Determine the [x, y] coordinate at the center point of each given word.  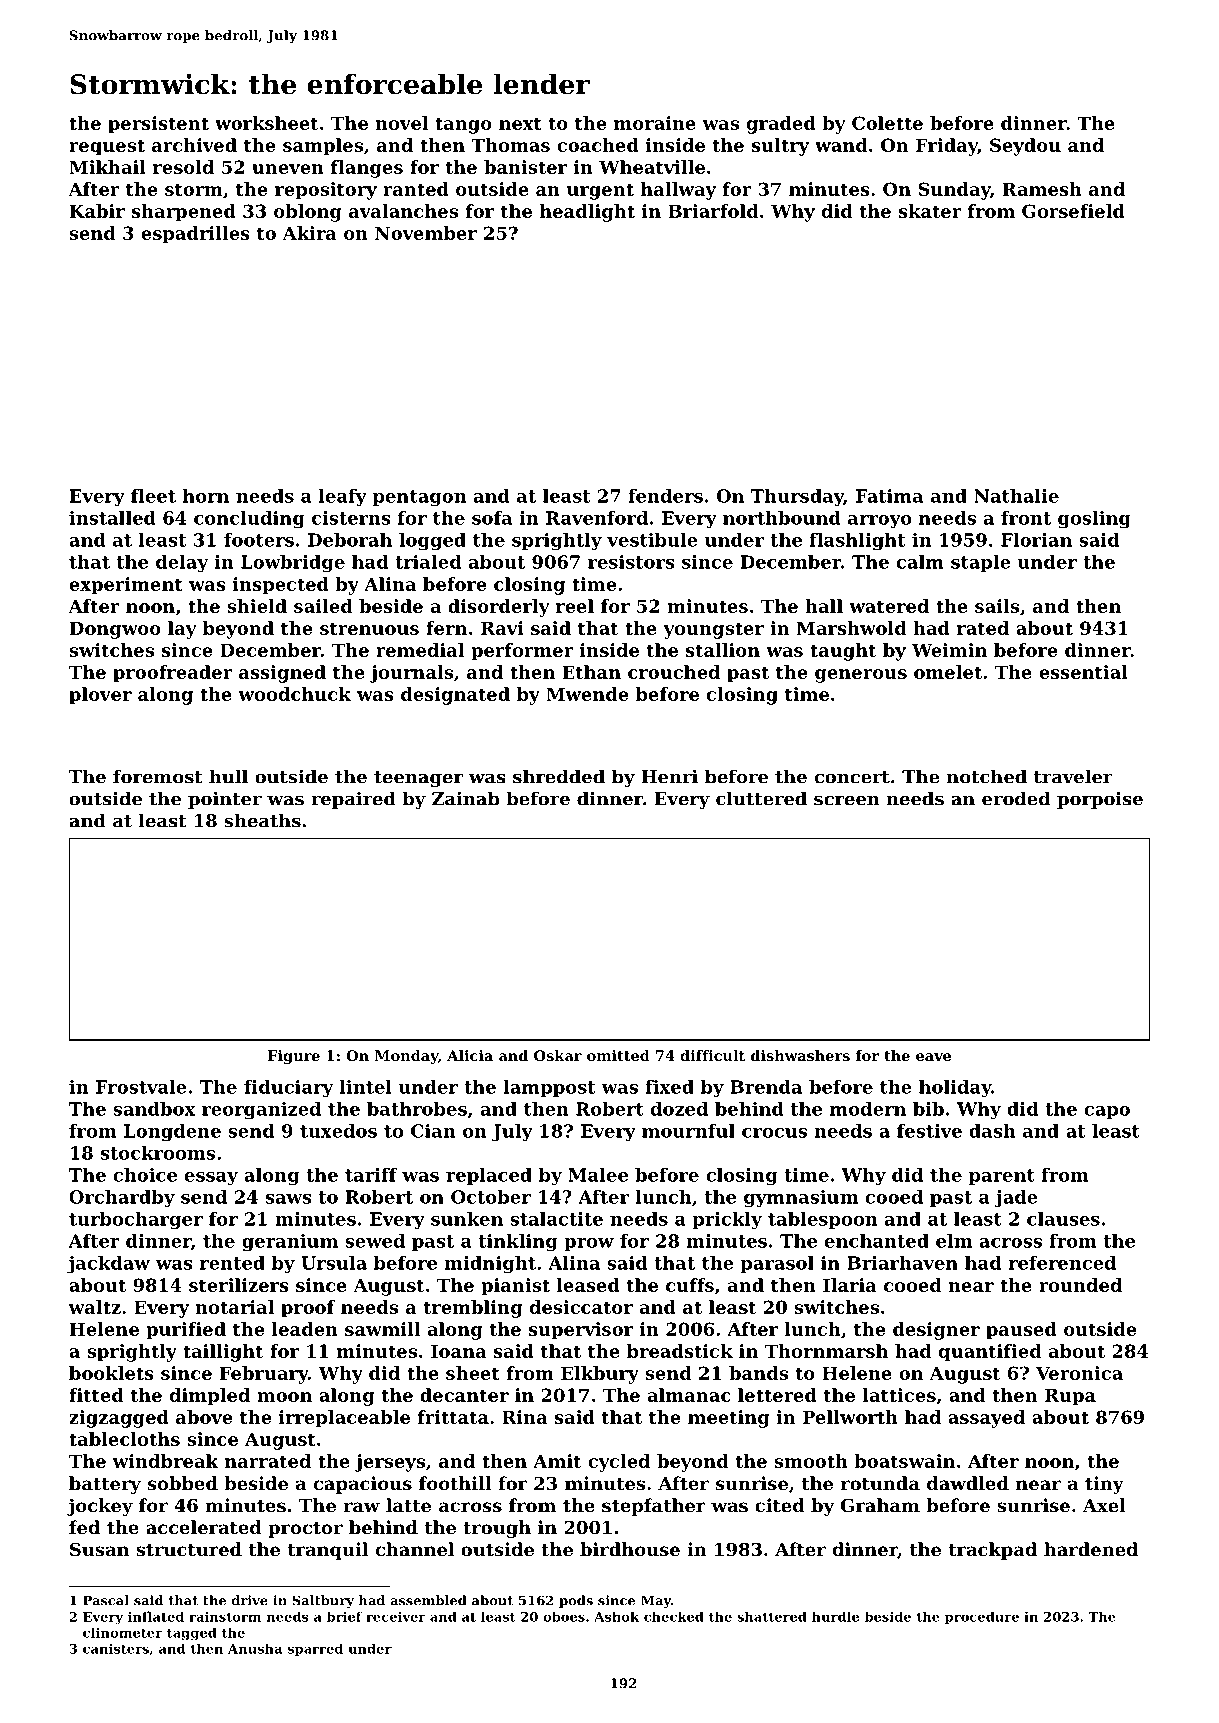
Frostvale [141, 1087]
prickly [727, 1221]
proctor [305, 1530]
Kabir [97, 211]
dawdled [968, 1483]
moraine [655, 123]
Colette [887, 123]
